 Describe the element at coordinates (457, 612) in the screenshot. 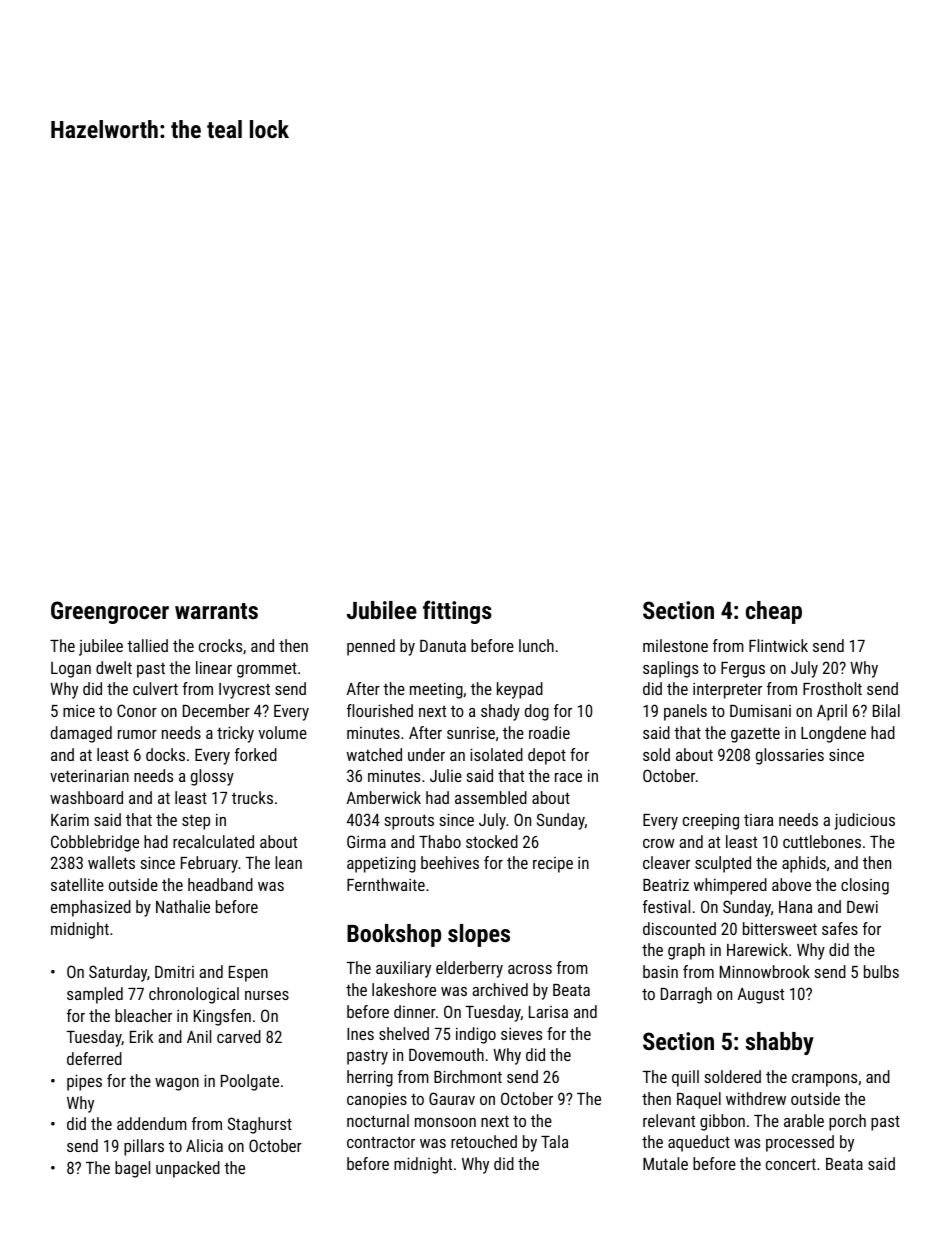

I see `fittings` at that location.
